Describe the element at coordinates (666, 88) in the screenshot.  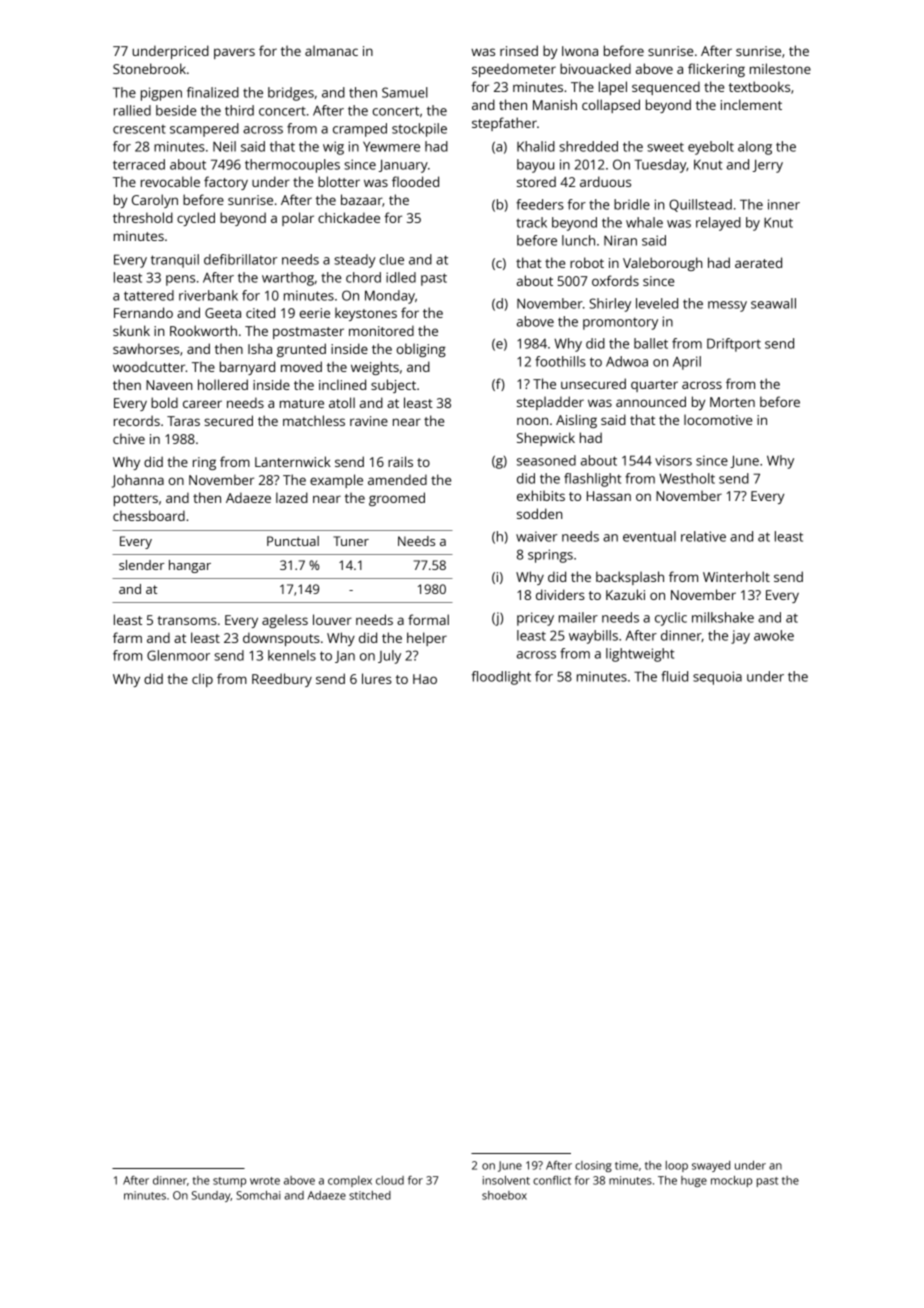
I see `sequenced` at that location.
